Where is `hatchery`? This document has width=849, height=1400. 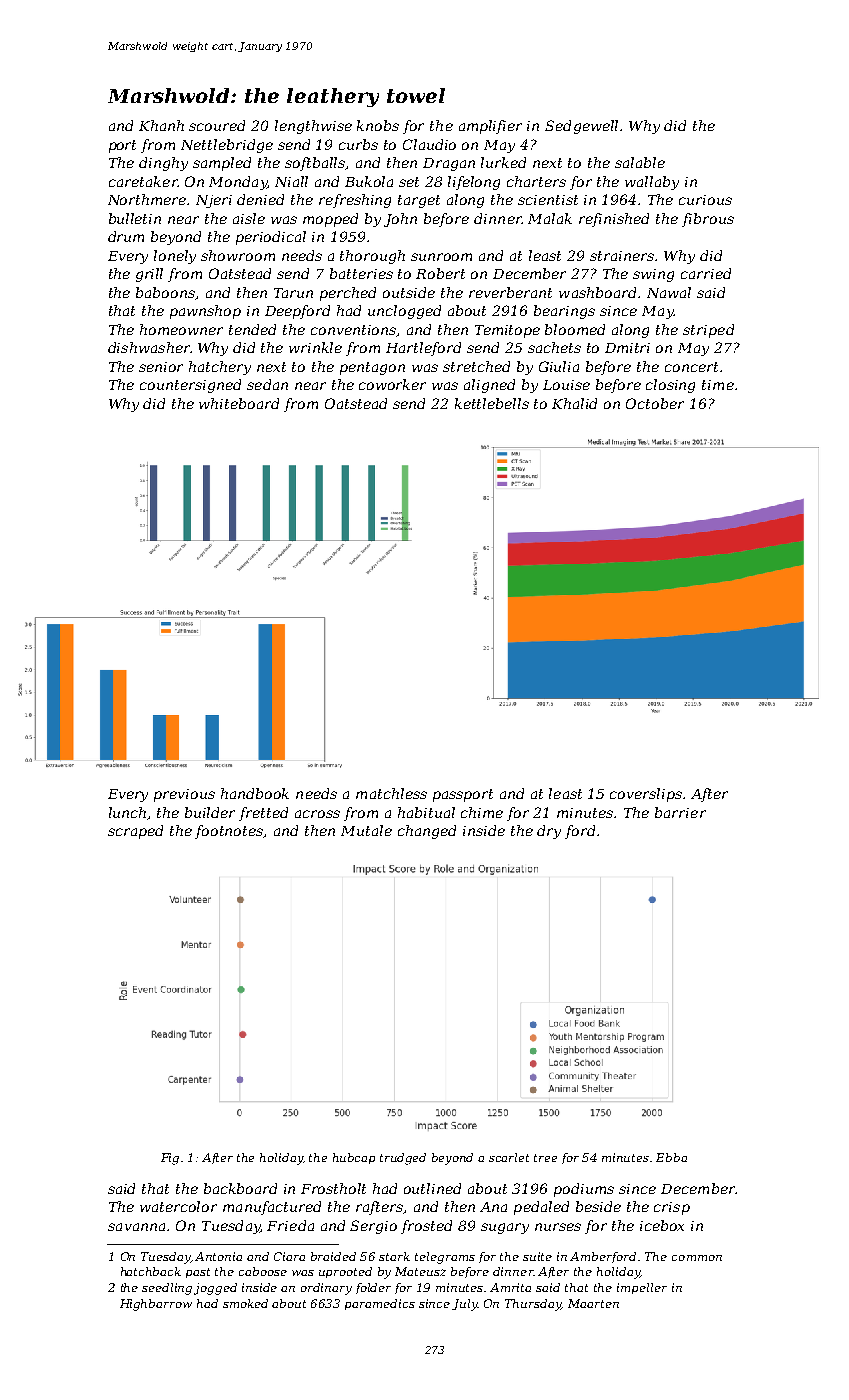
hatchery is located at coordinates (220, 368).
